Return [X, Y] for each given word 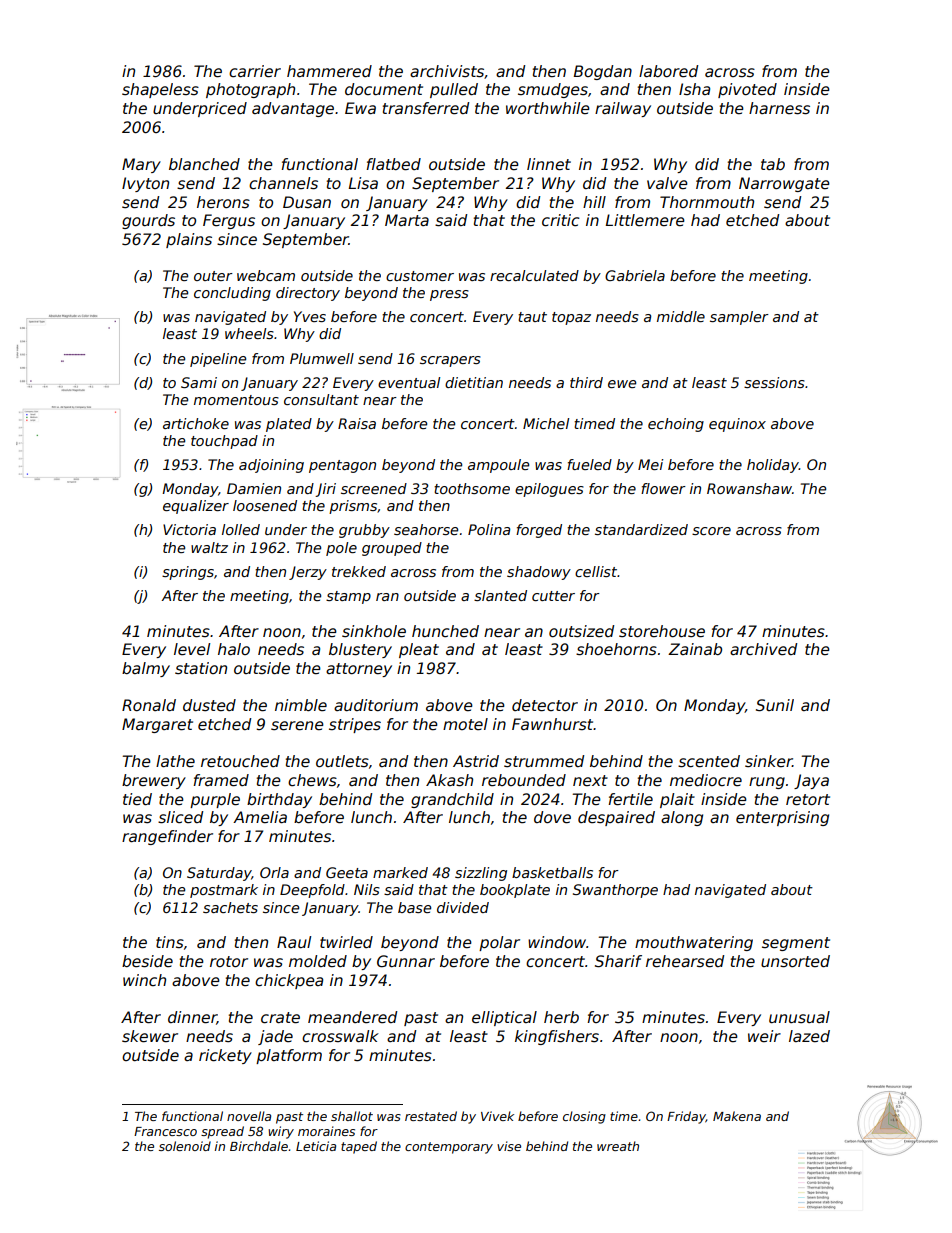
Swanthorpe [615, 891]
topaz [571, 318]
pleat [419, 650]
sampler [739, 318]
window [557, 942]
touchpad [224, 442]
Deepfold [312, 891]
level [192, 649]
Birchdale [259, 1146]
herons [223, 202]
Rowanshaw [749, 488]
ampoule [498, 466]
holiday [773, 466]
